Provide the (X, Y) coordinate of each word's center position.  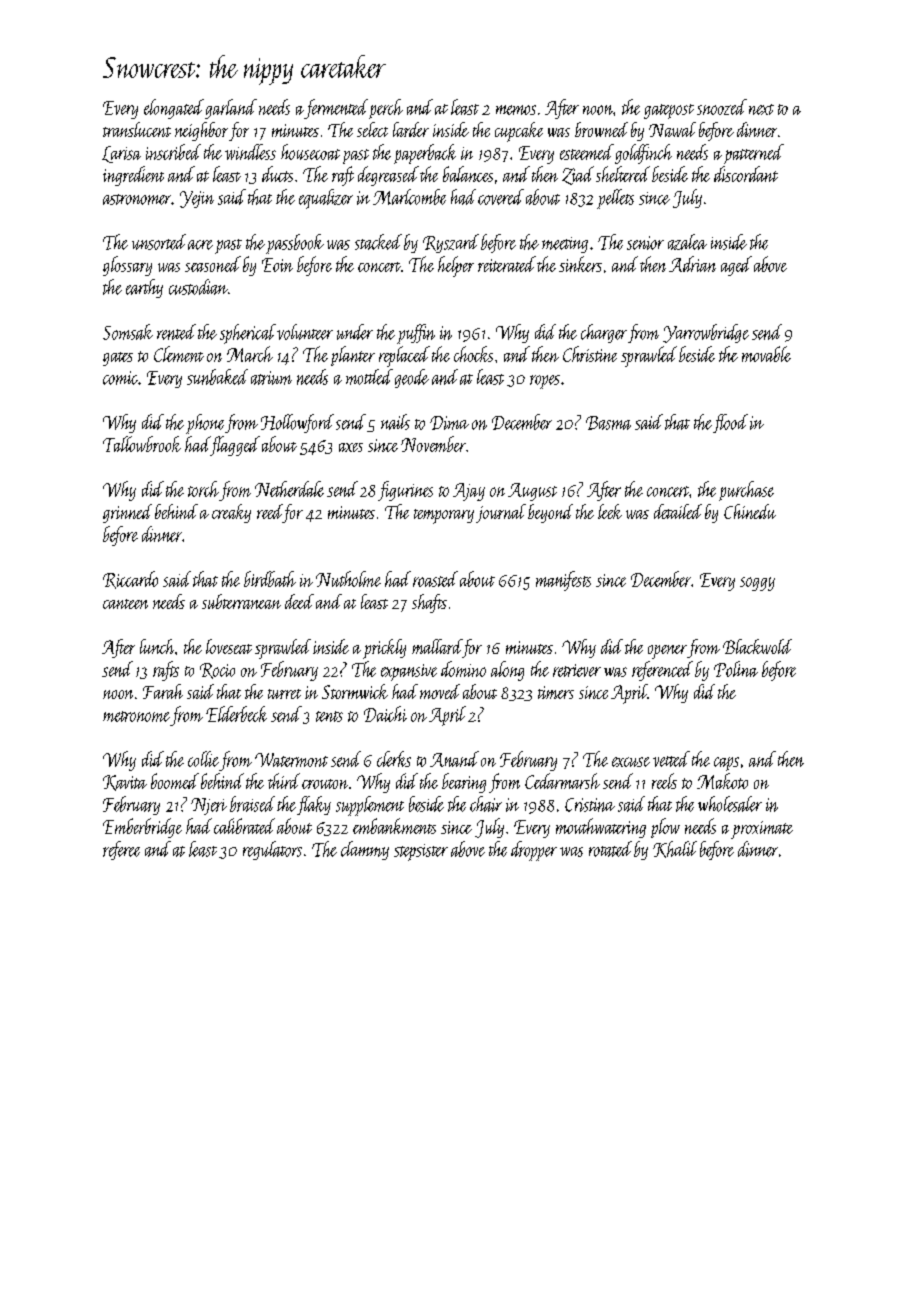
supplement (370, 806)
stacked (378, 242)
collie (203, 759)
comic (120, 378)
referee (121, 850)
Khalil (675, 849)
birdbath (270, 579)
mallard (437, 646)
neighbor (201, 131)
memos (516, 110)
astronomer (137, 199)
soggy (757, 584)
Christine (590, 354)
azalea (687, 242)
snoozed (722, 107)
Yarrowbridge (706, 333)
